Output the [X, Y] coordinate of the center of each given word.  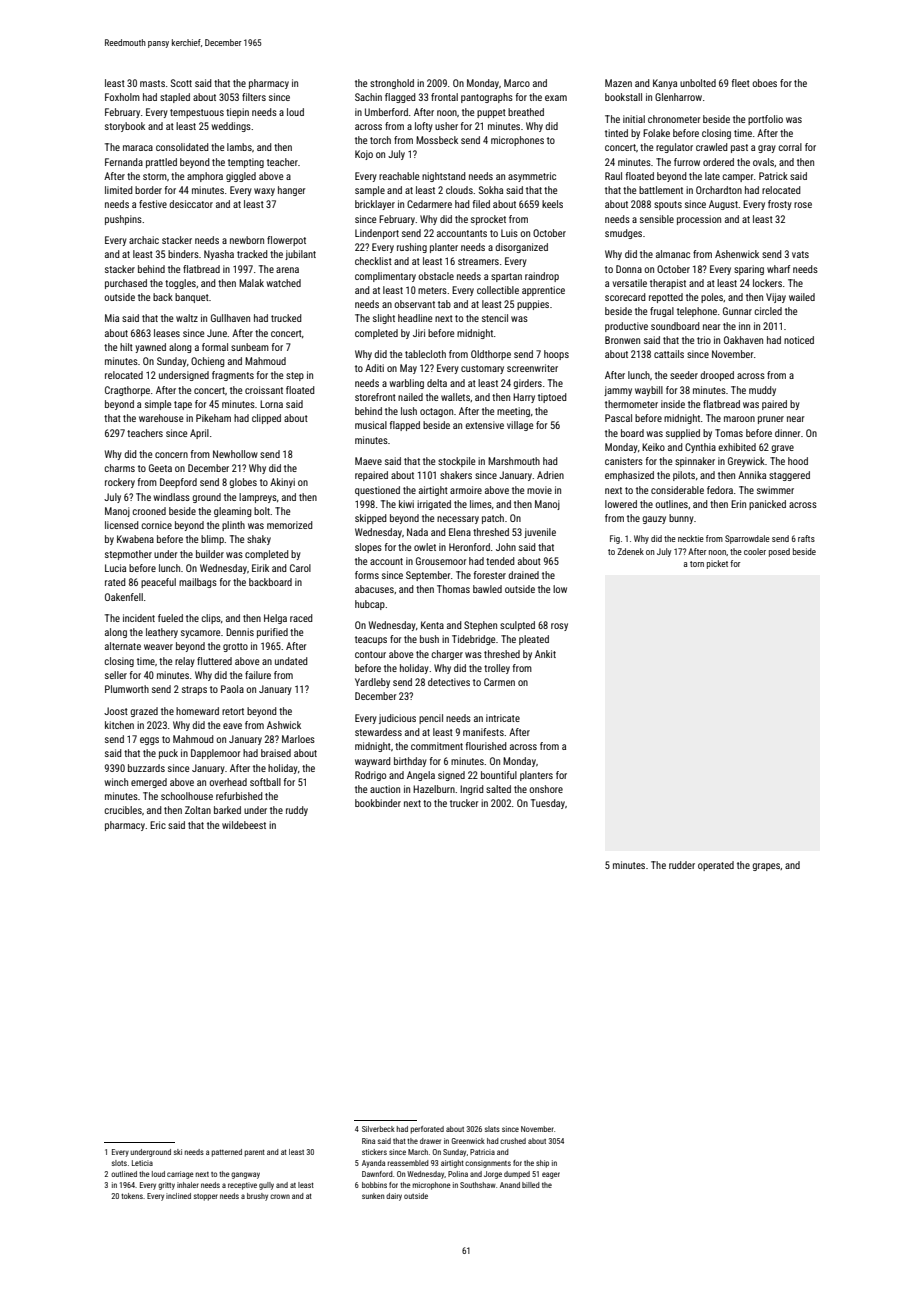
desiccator [191, 204]
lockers [767, 283]
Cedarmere [429, 204]
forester [490, 575]
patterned [227, 1153]
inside [673, 404]
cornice [156, 525]
